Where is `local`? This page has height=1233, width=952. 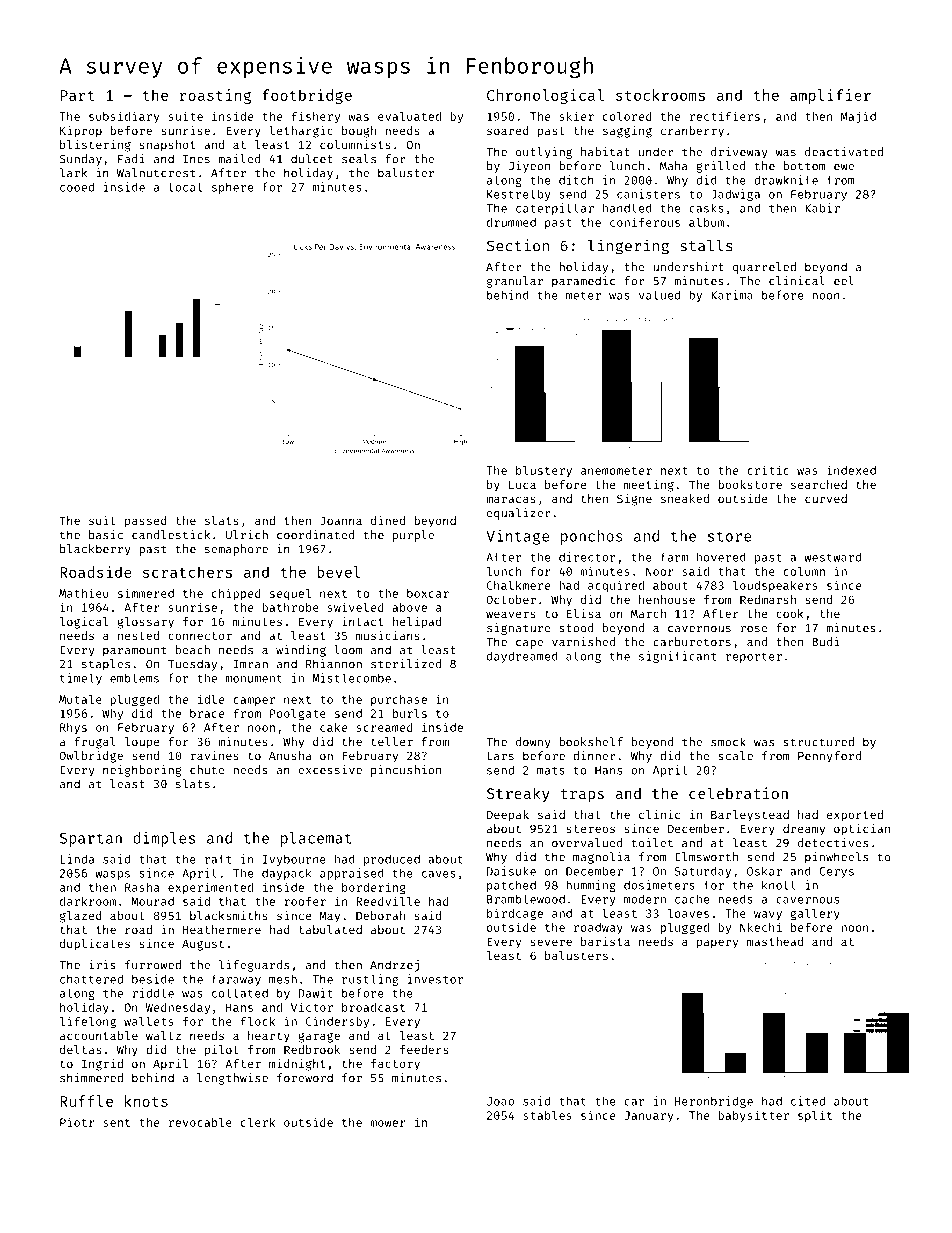
local is located at coordinates (185, 187).
